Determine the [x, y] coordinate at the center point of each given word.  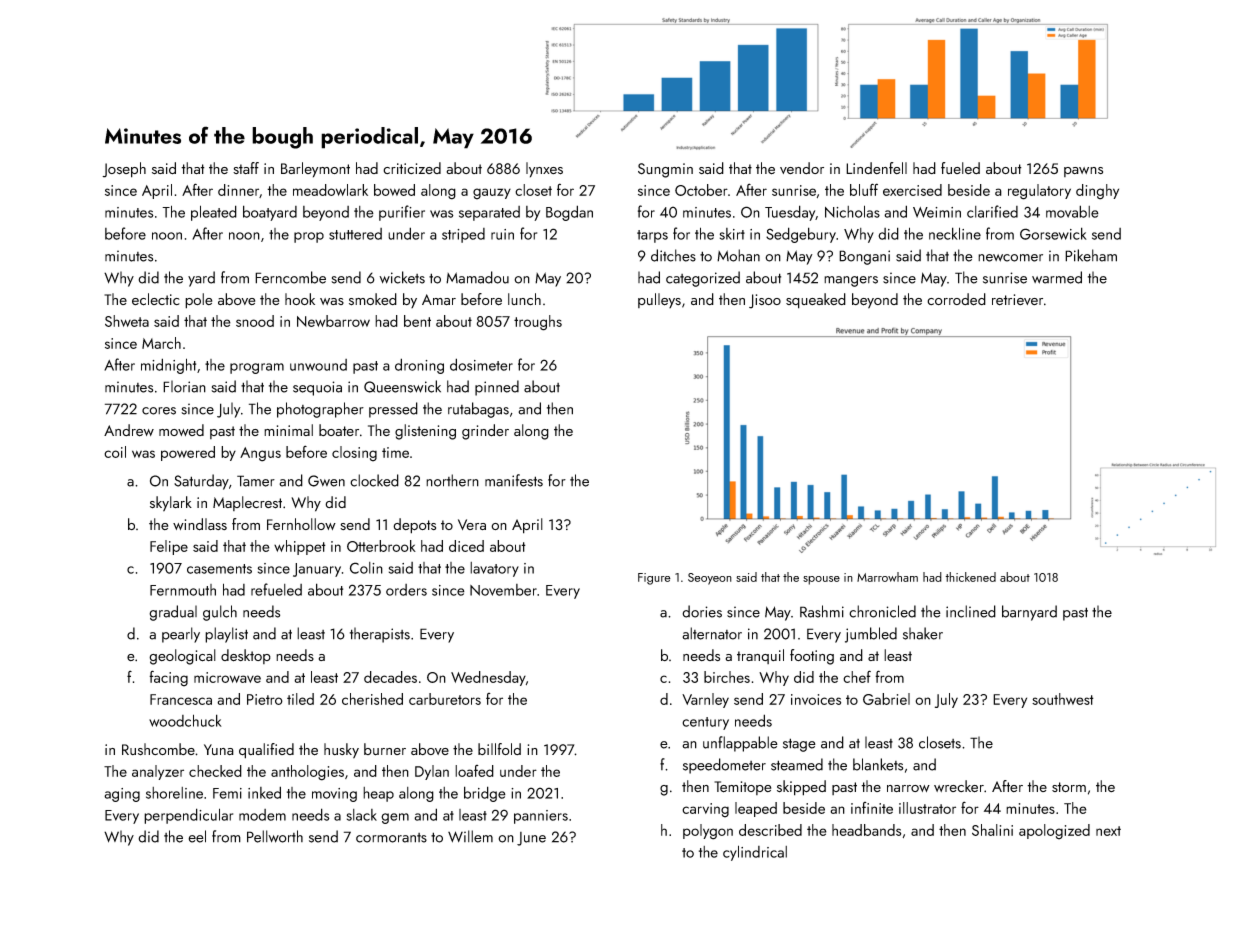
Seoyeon [710, 579]
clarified [992, 211]
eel [197, 836]
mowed [181, 430]
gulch [220, 613]
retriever [1017, 300]
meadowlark [330, 190]
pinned [497, 388]
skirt [732, 234]
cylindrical [755, 853]
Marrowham [887, 577]
